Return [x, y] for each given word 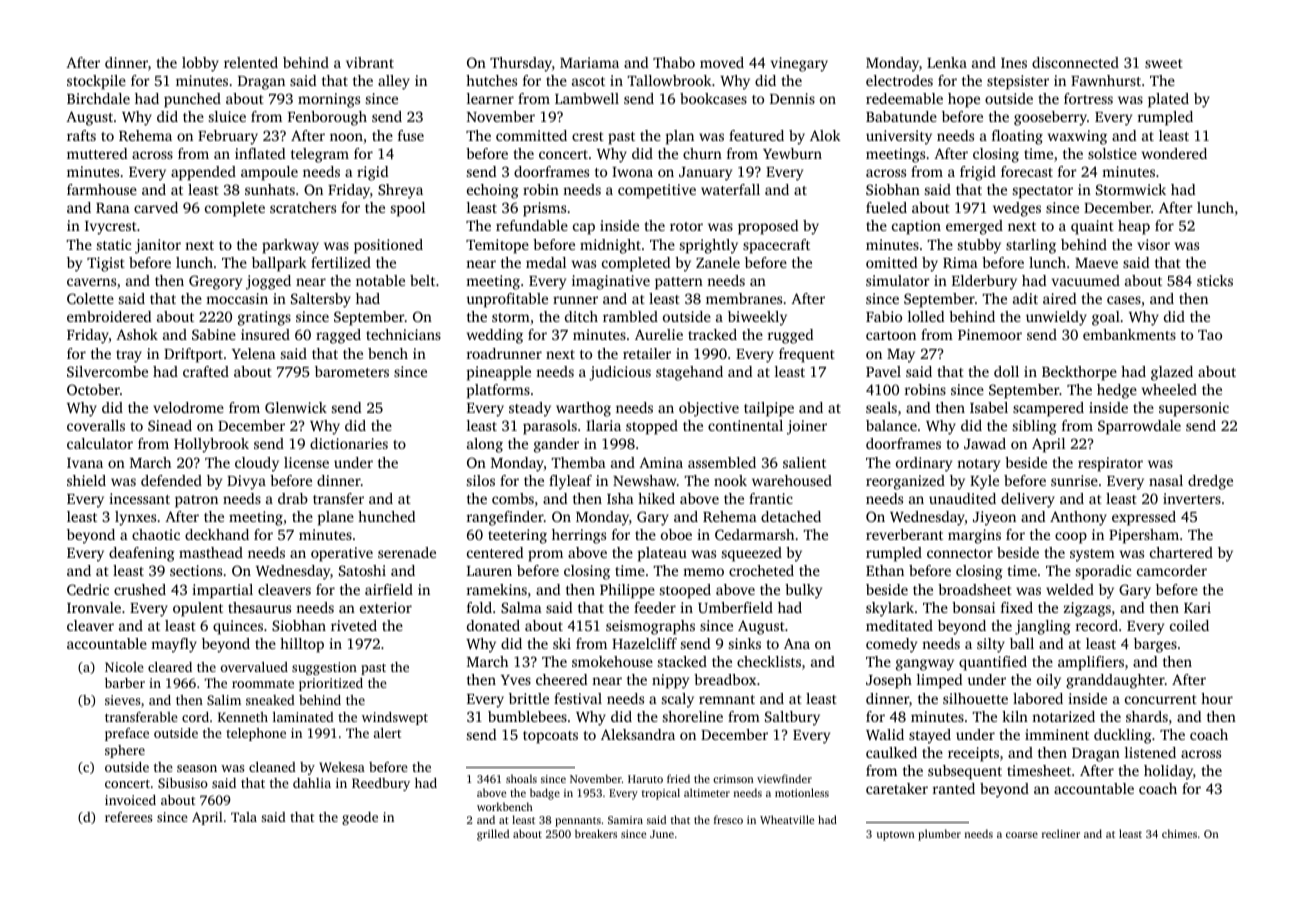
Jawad [985, 443]
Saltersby [321, 300]
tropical [661, 794]
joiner [807, 427]
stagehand [689, 373]
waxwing [1077, 137]
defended [171, 480]
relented [251, 62]
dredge [1210, 482]
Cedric [88, 589]
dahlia [312, 783]
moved [722, 62]
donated [493, 625]
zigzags [1087, 609]
